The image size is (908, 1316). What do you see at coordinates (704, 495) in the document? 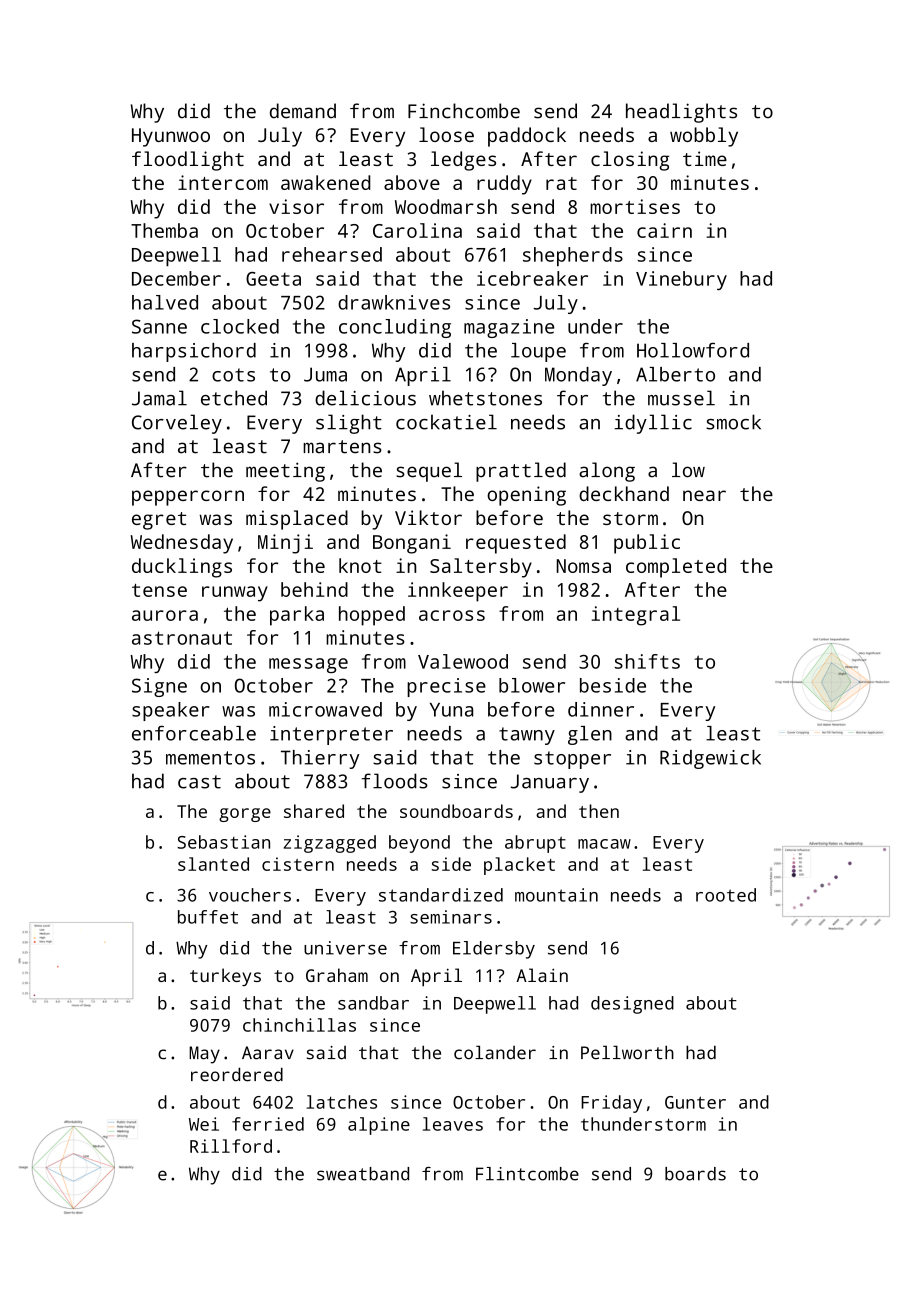
I see `near` at bounding box center [704, 495].
